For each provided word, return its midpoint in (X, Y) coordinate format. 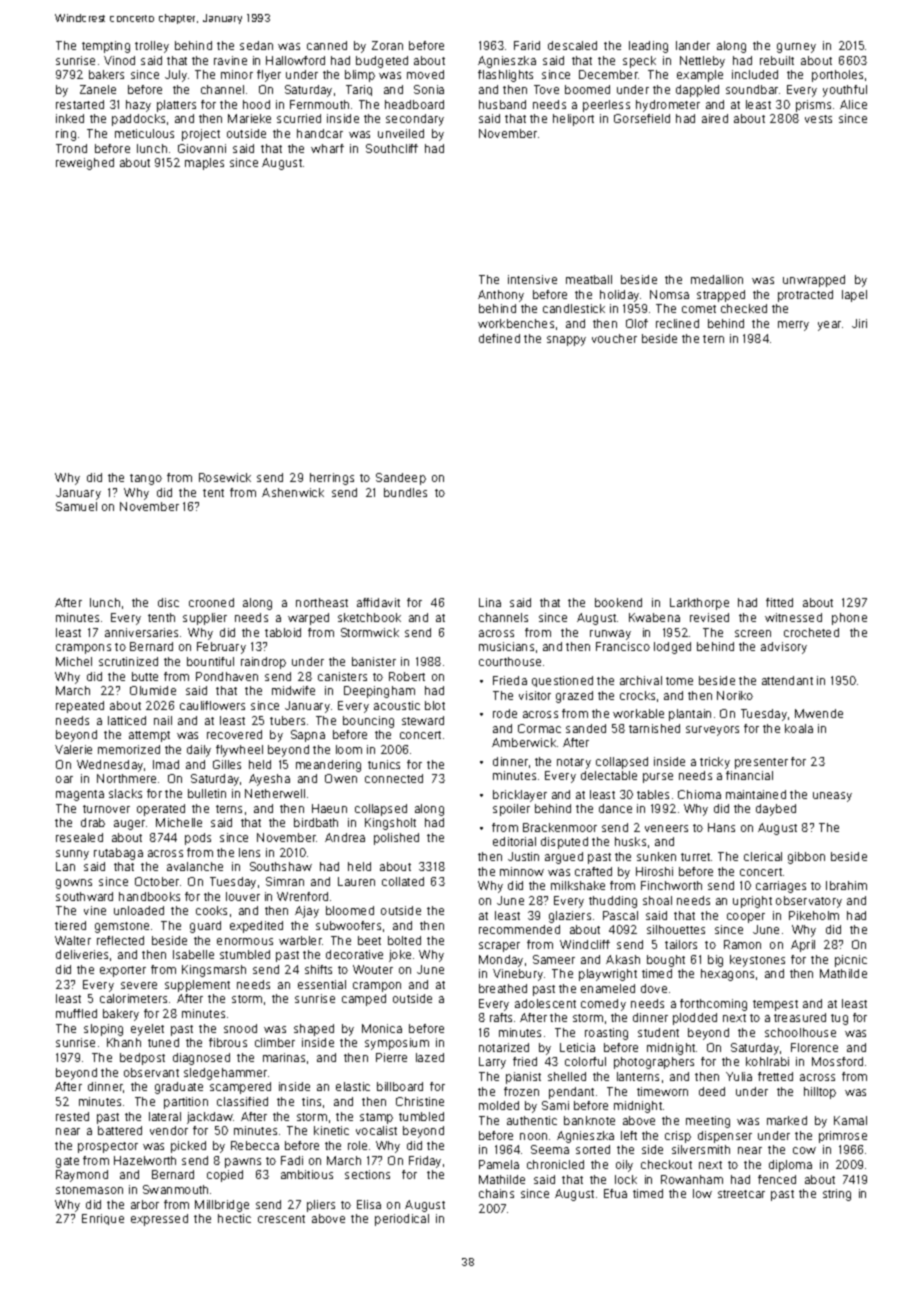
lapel (854, 296)
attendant (787, 680)
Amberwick (524, 742)
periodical (402, 1220)
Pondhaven (227, 676)
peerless (606, 106)
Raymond (82, 1176)
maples (204, 164)
